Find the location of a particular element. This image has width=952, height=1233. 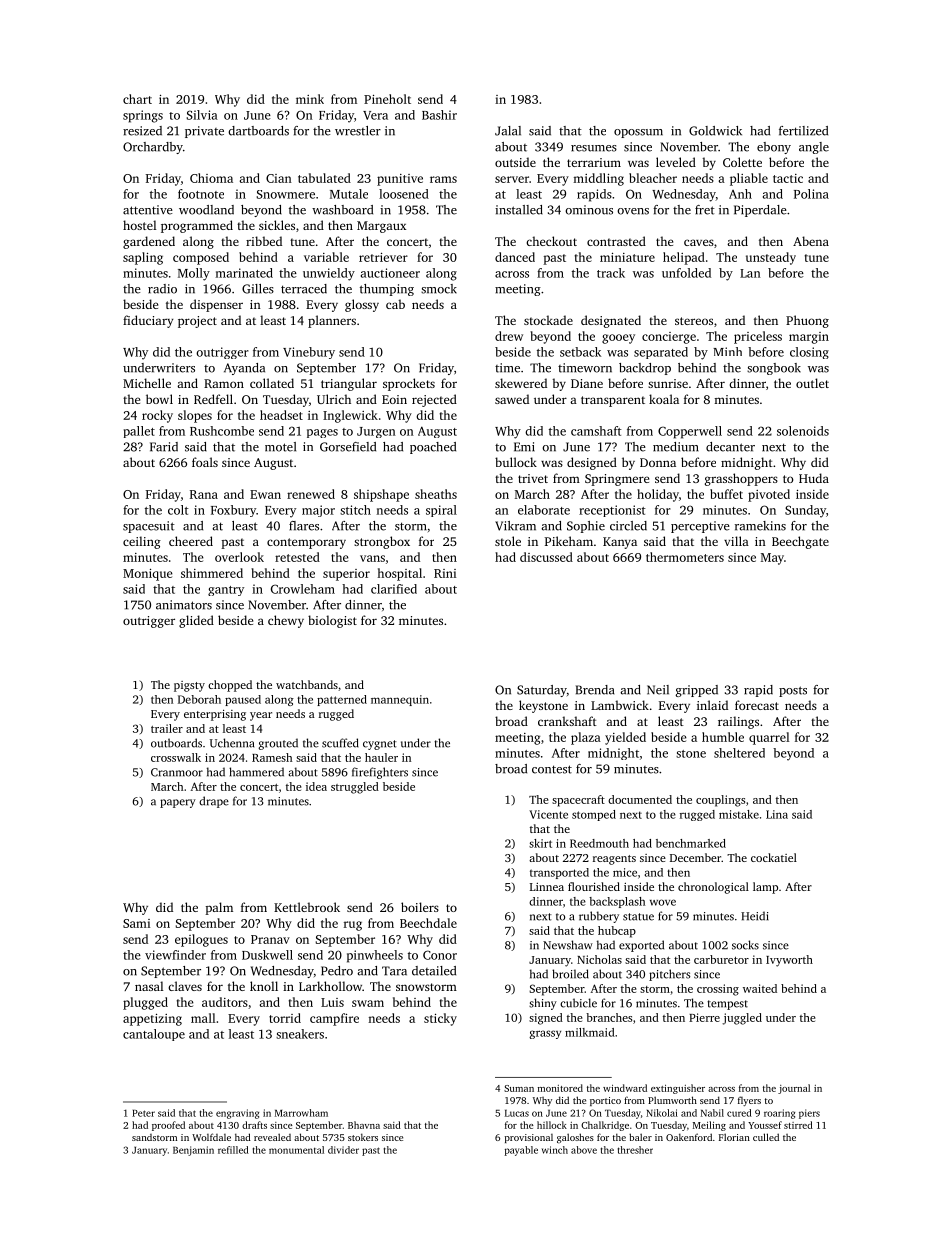

Pineholt is located at coordinates (387, 99).
